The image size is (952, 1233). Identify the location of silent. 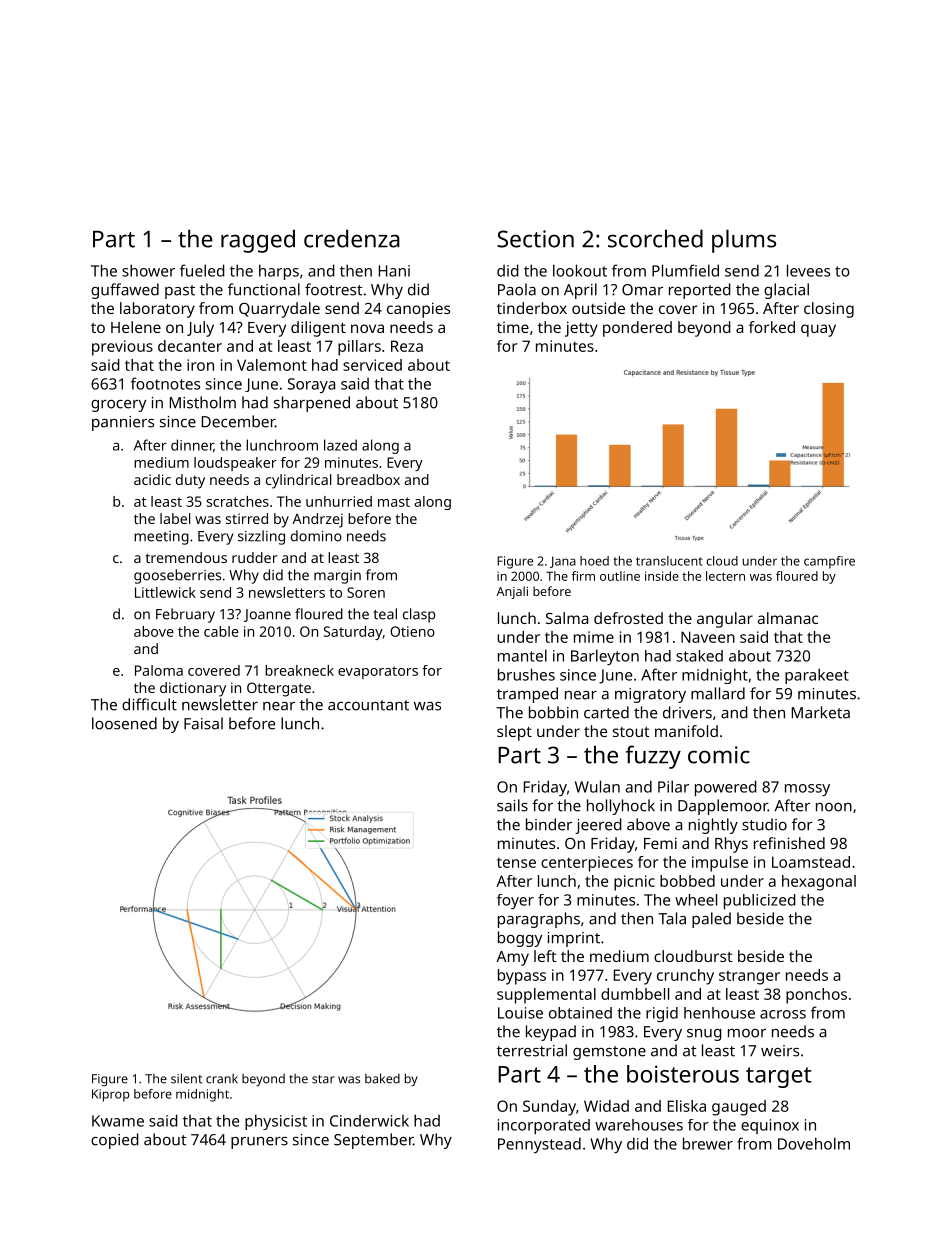
(186, 1078).
